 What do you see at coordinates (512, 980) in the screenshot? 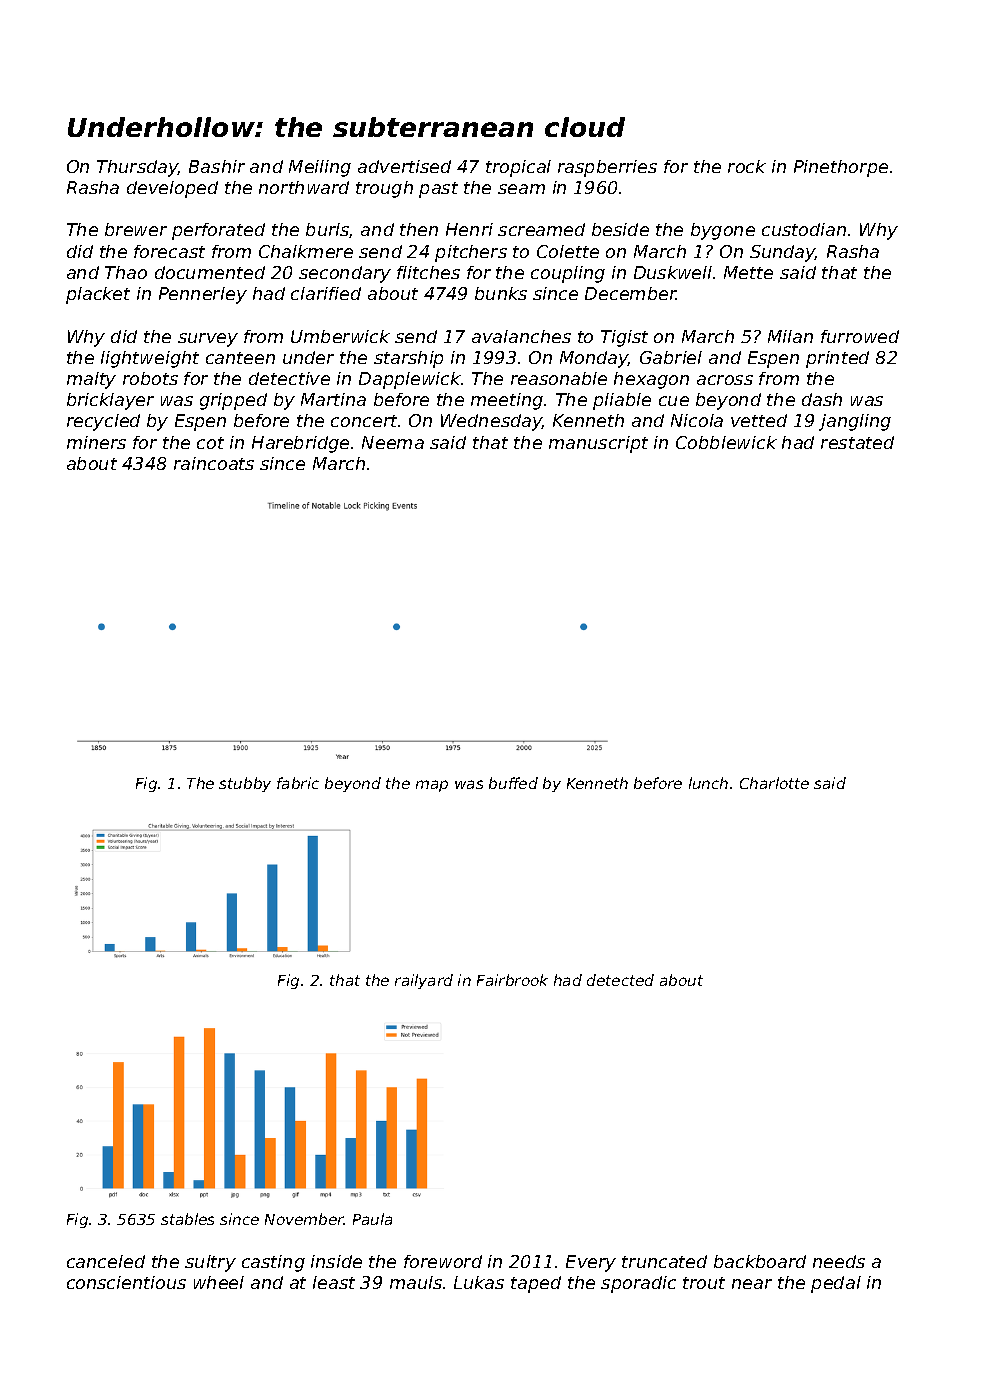
I see `Fairbrook` at bounding box center [512, 980].
